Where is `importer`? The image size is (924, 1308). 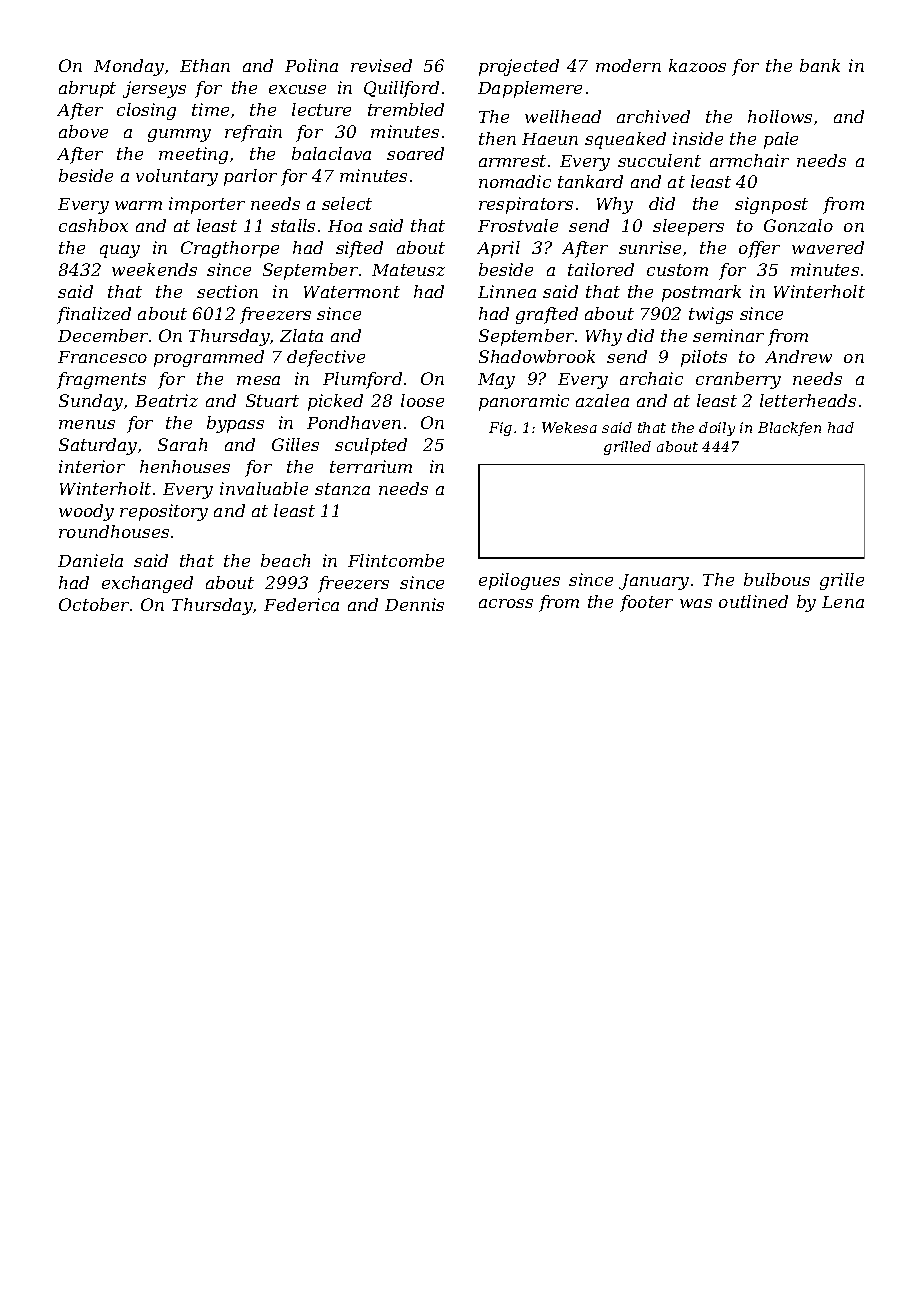
importer is located at coordinates (207, 205).
